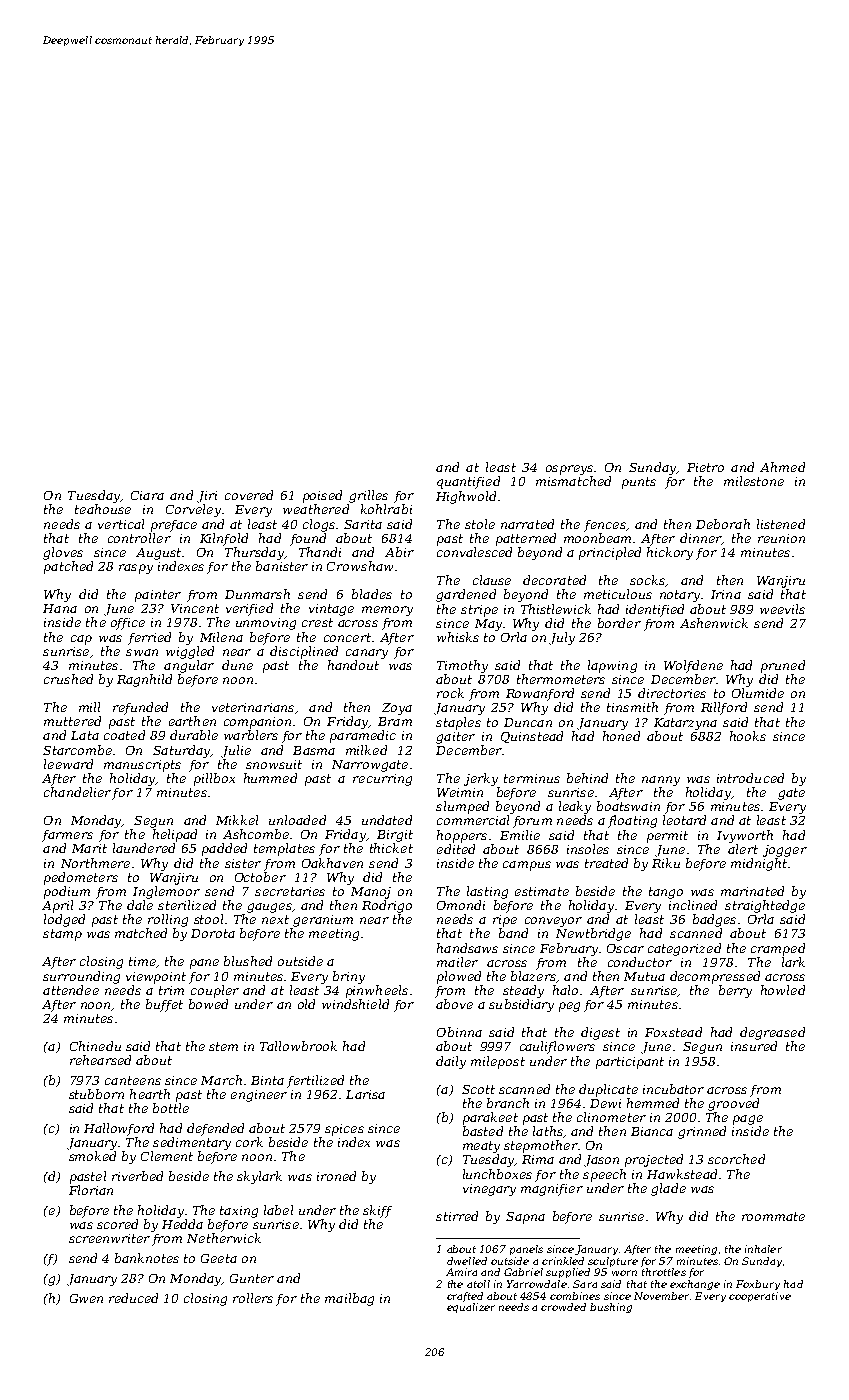  Describe the element at coordinates (68, 764) in the page. I see `leeward` at that location.
